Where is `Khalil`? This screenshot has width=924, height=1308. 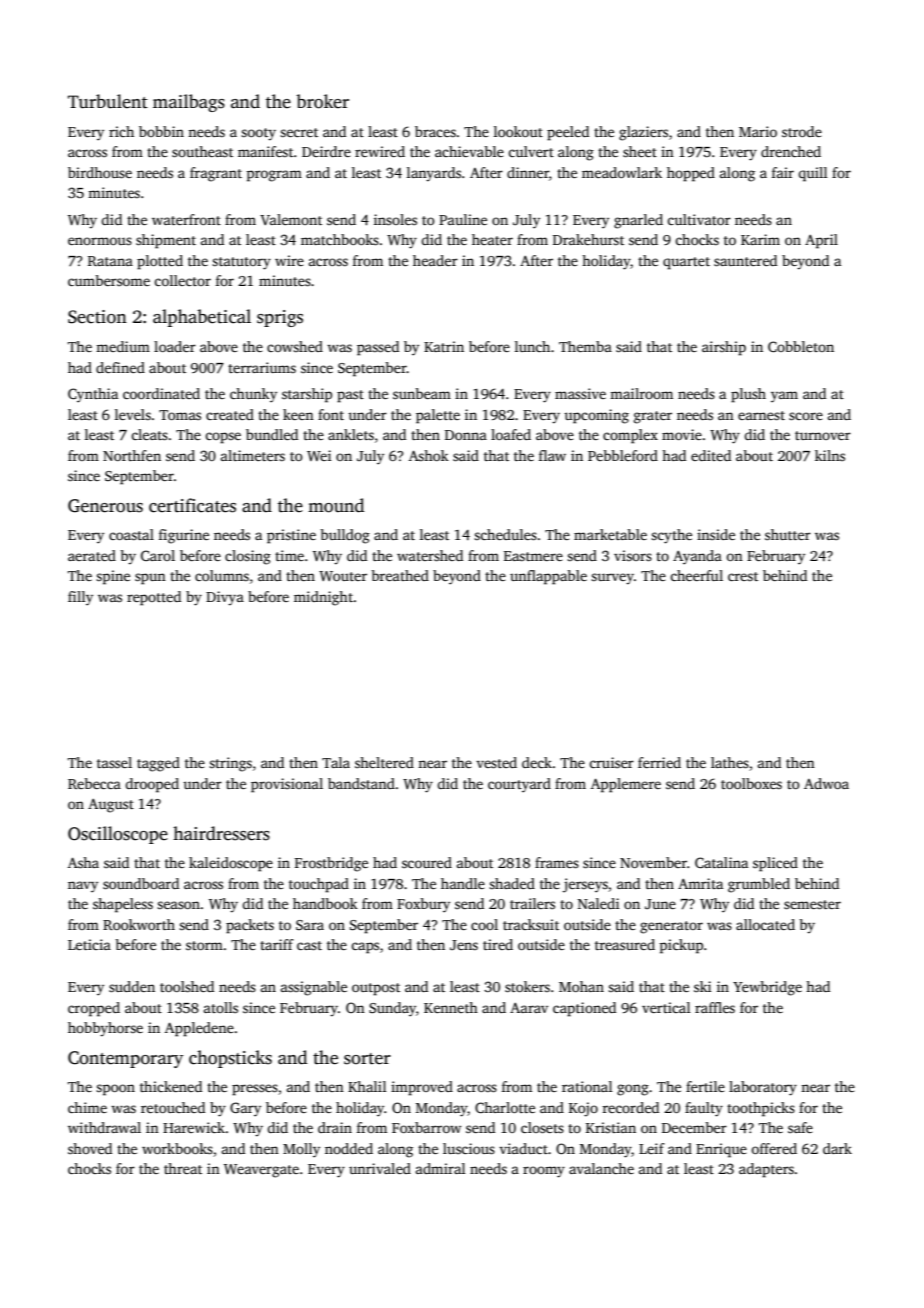 Khalil is located at coordinates (367, 1086).
